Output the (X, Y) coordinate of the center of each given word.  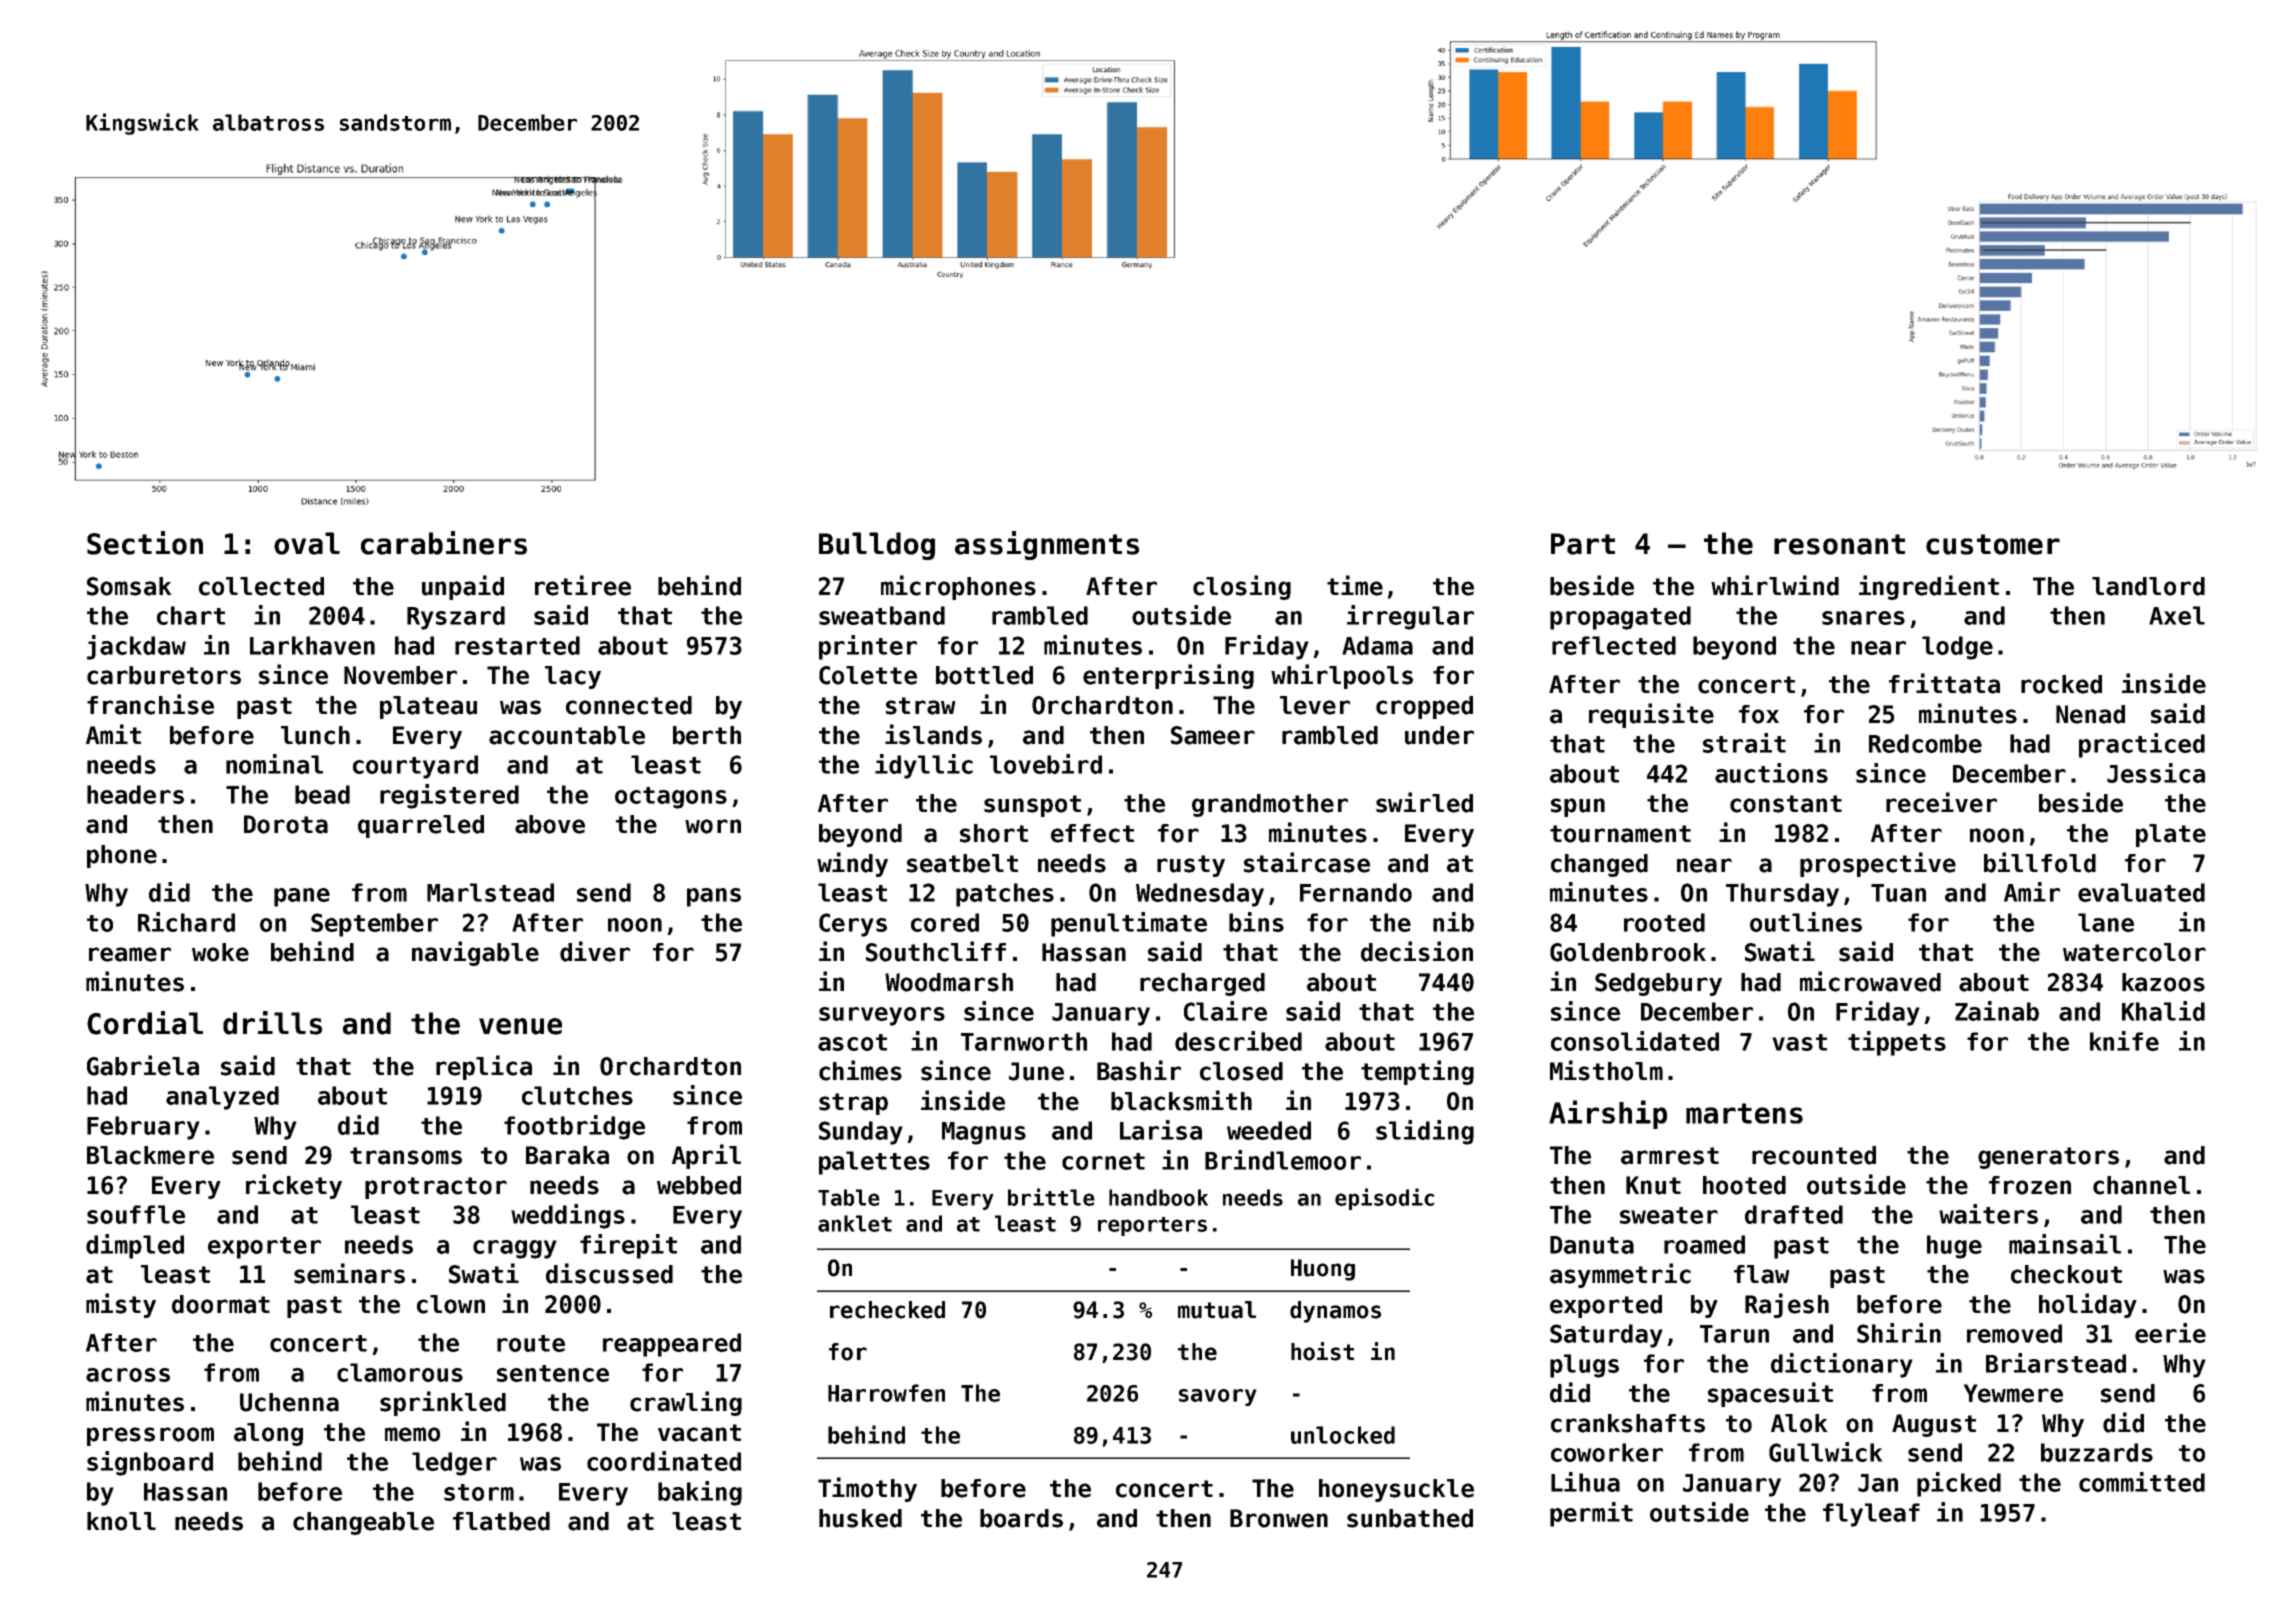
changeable (363, 1523)
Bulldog (877, 546)
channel (2141, 1185)
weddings (568, 1216)
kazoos (2163, 982)
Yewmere (2013, 1393)
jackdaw (136, 647)
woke (220, 952)
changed (1599, 865)
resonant (1839, 544)
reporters (1152, 1226)
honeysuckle (1396, 1490)
